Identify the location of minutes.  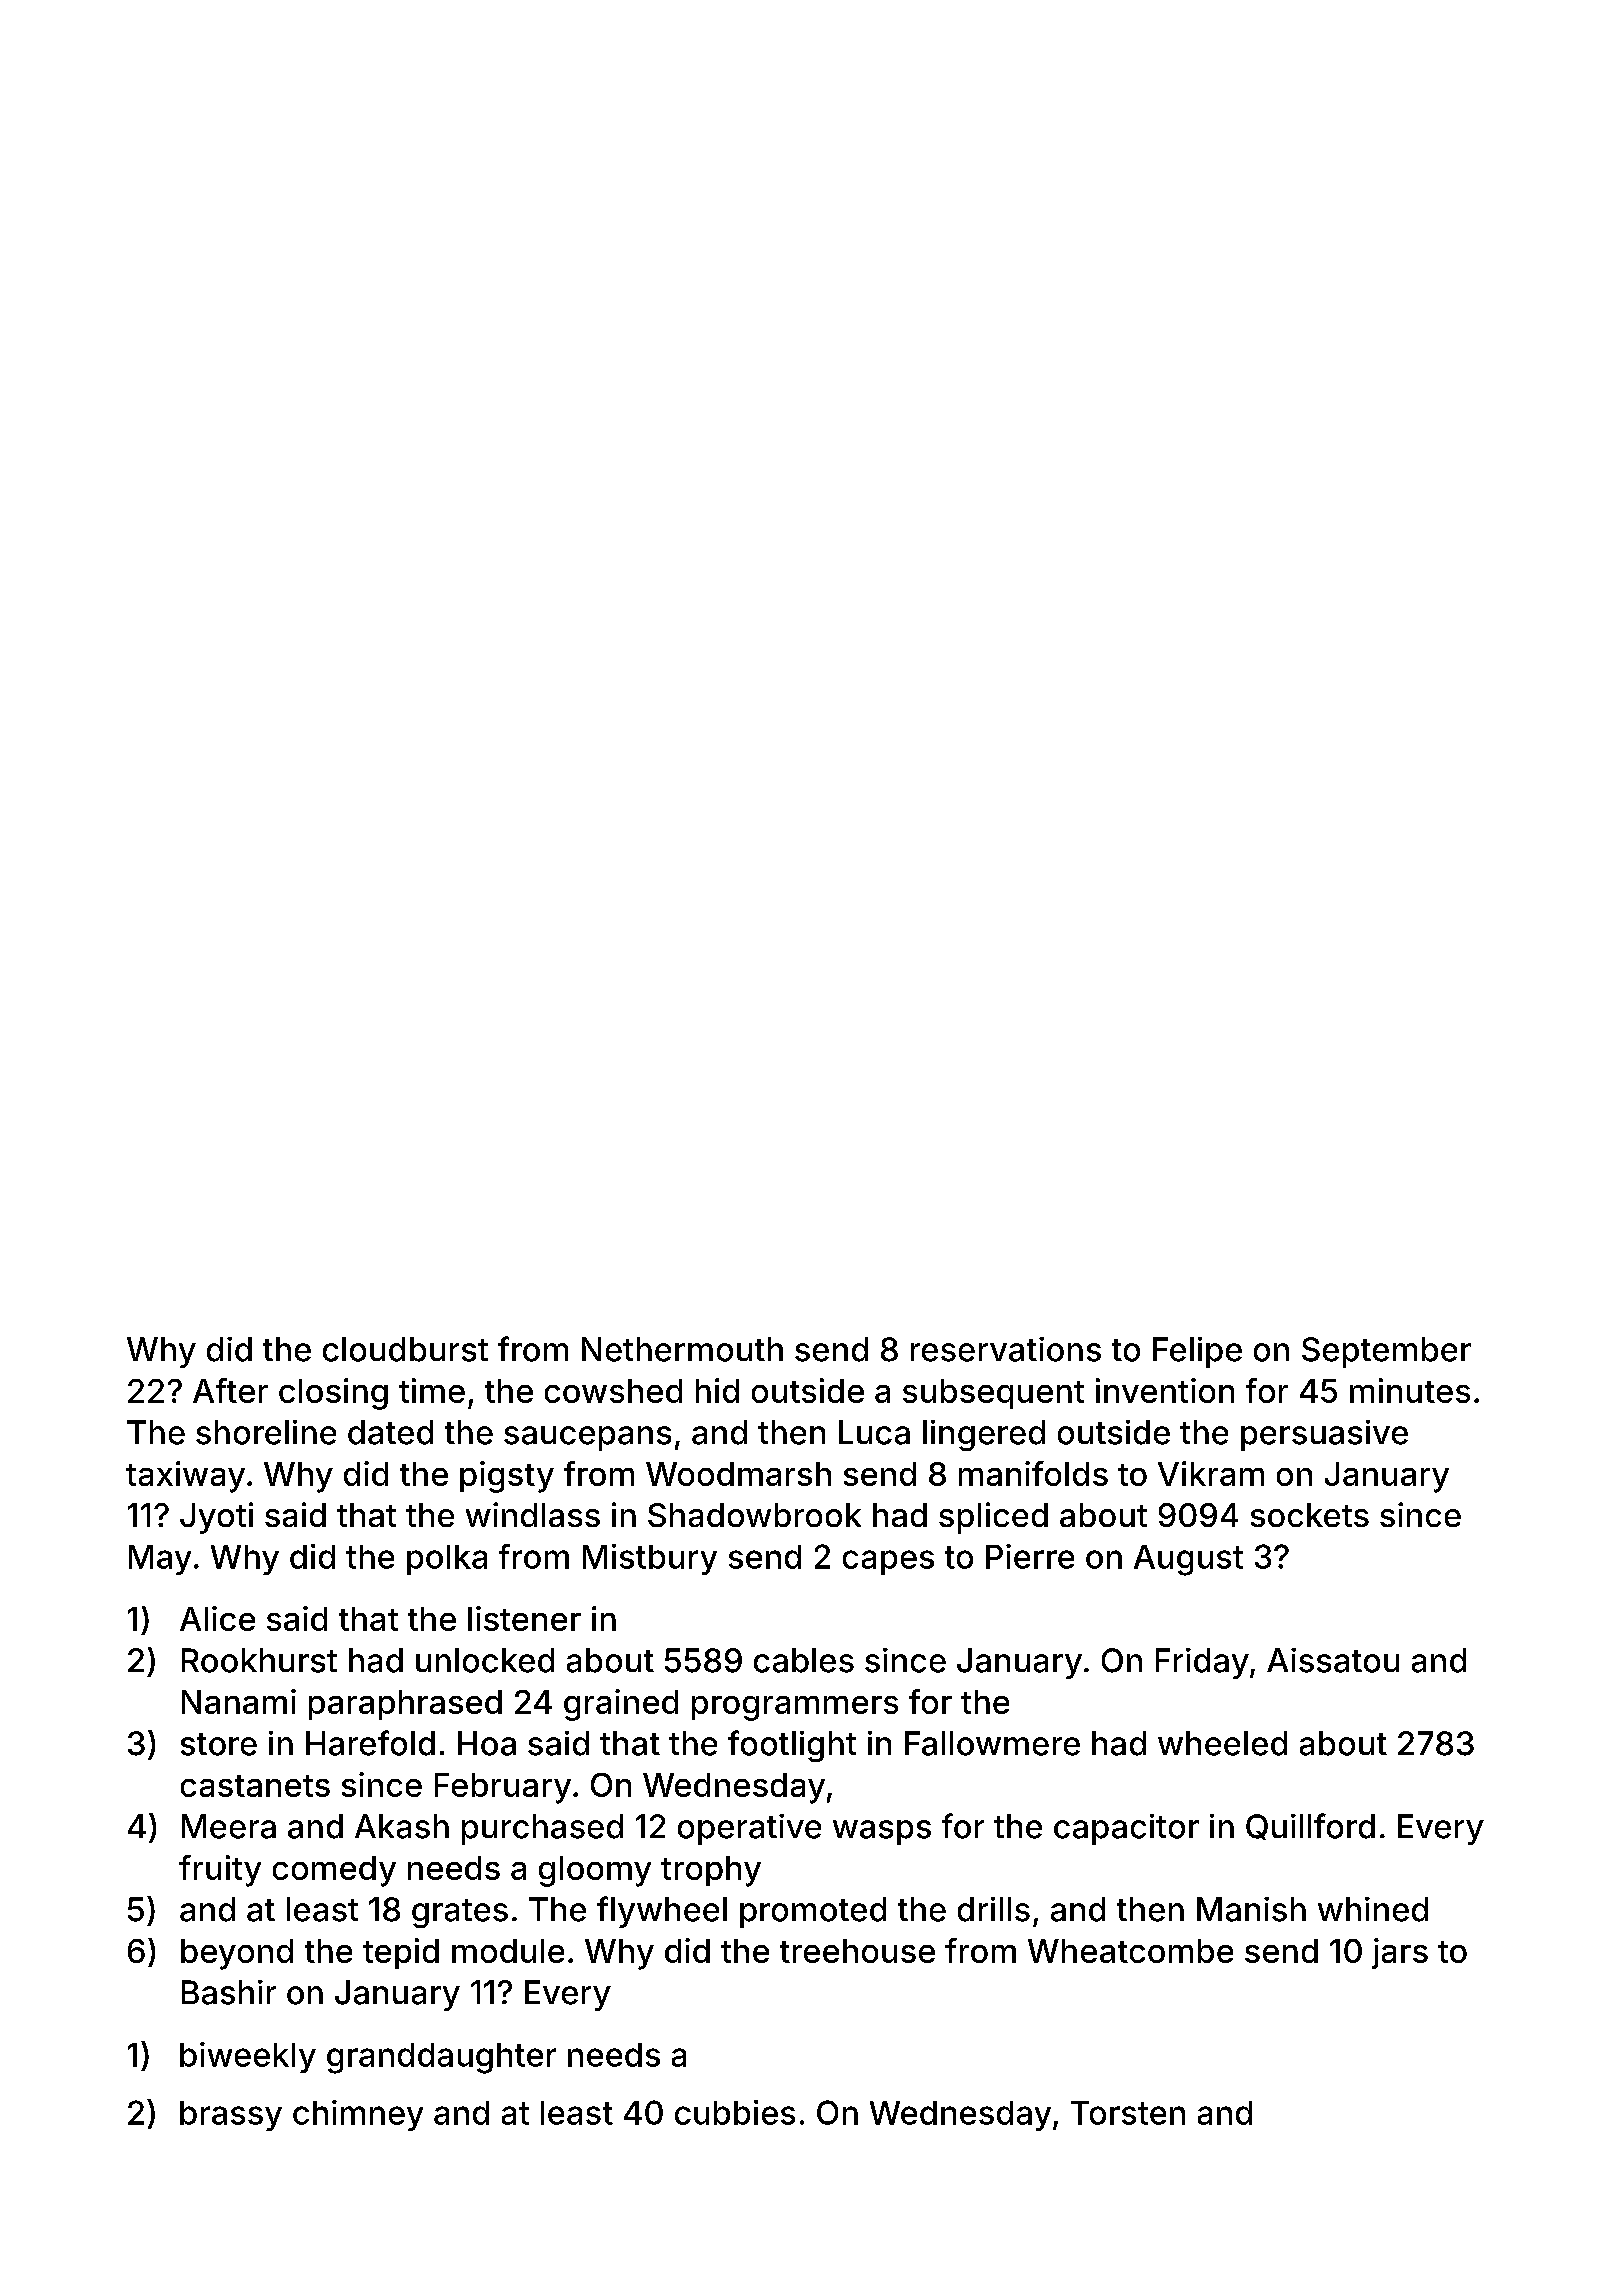
(1410, 1390).
